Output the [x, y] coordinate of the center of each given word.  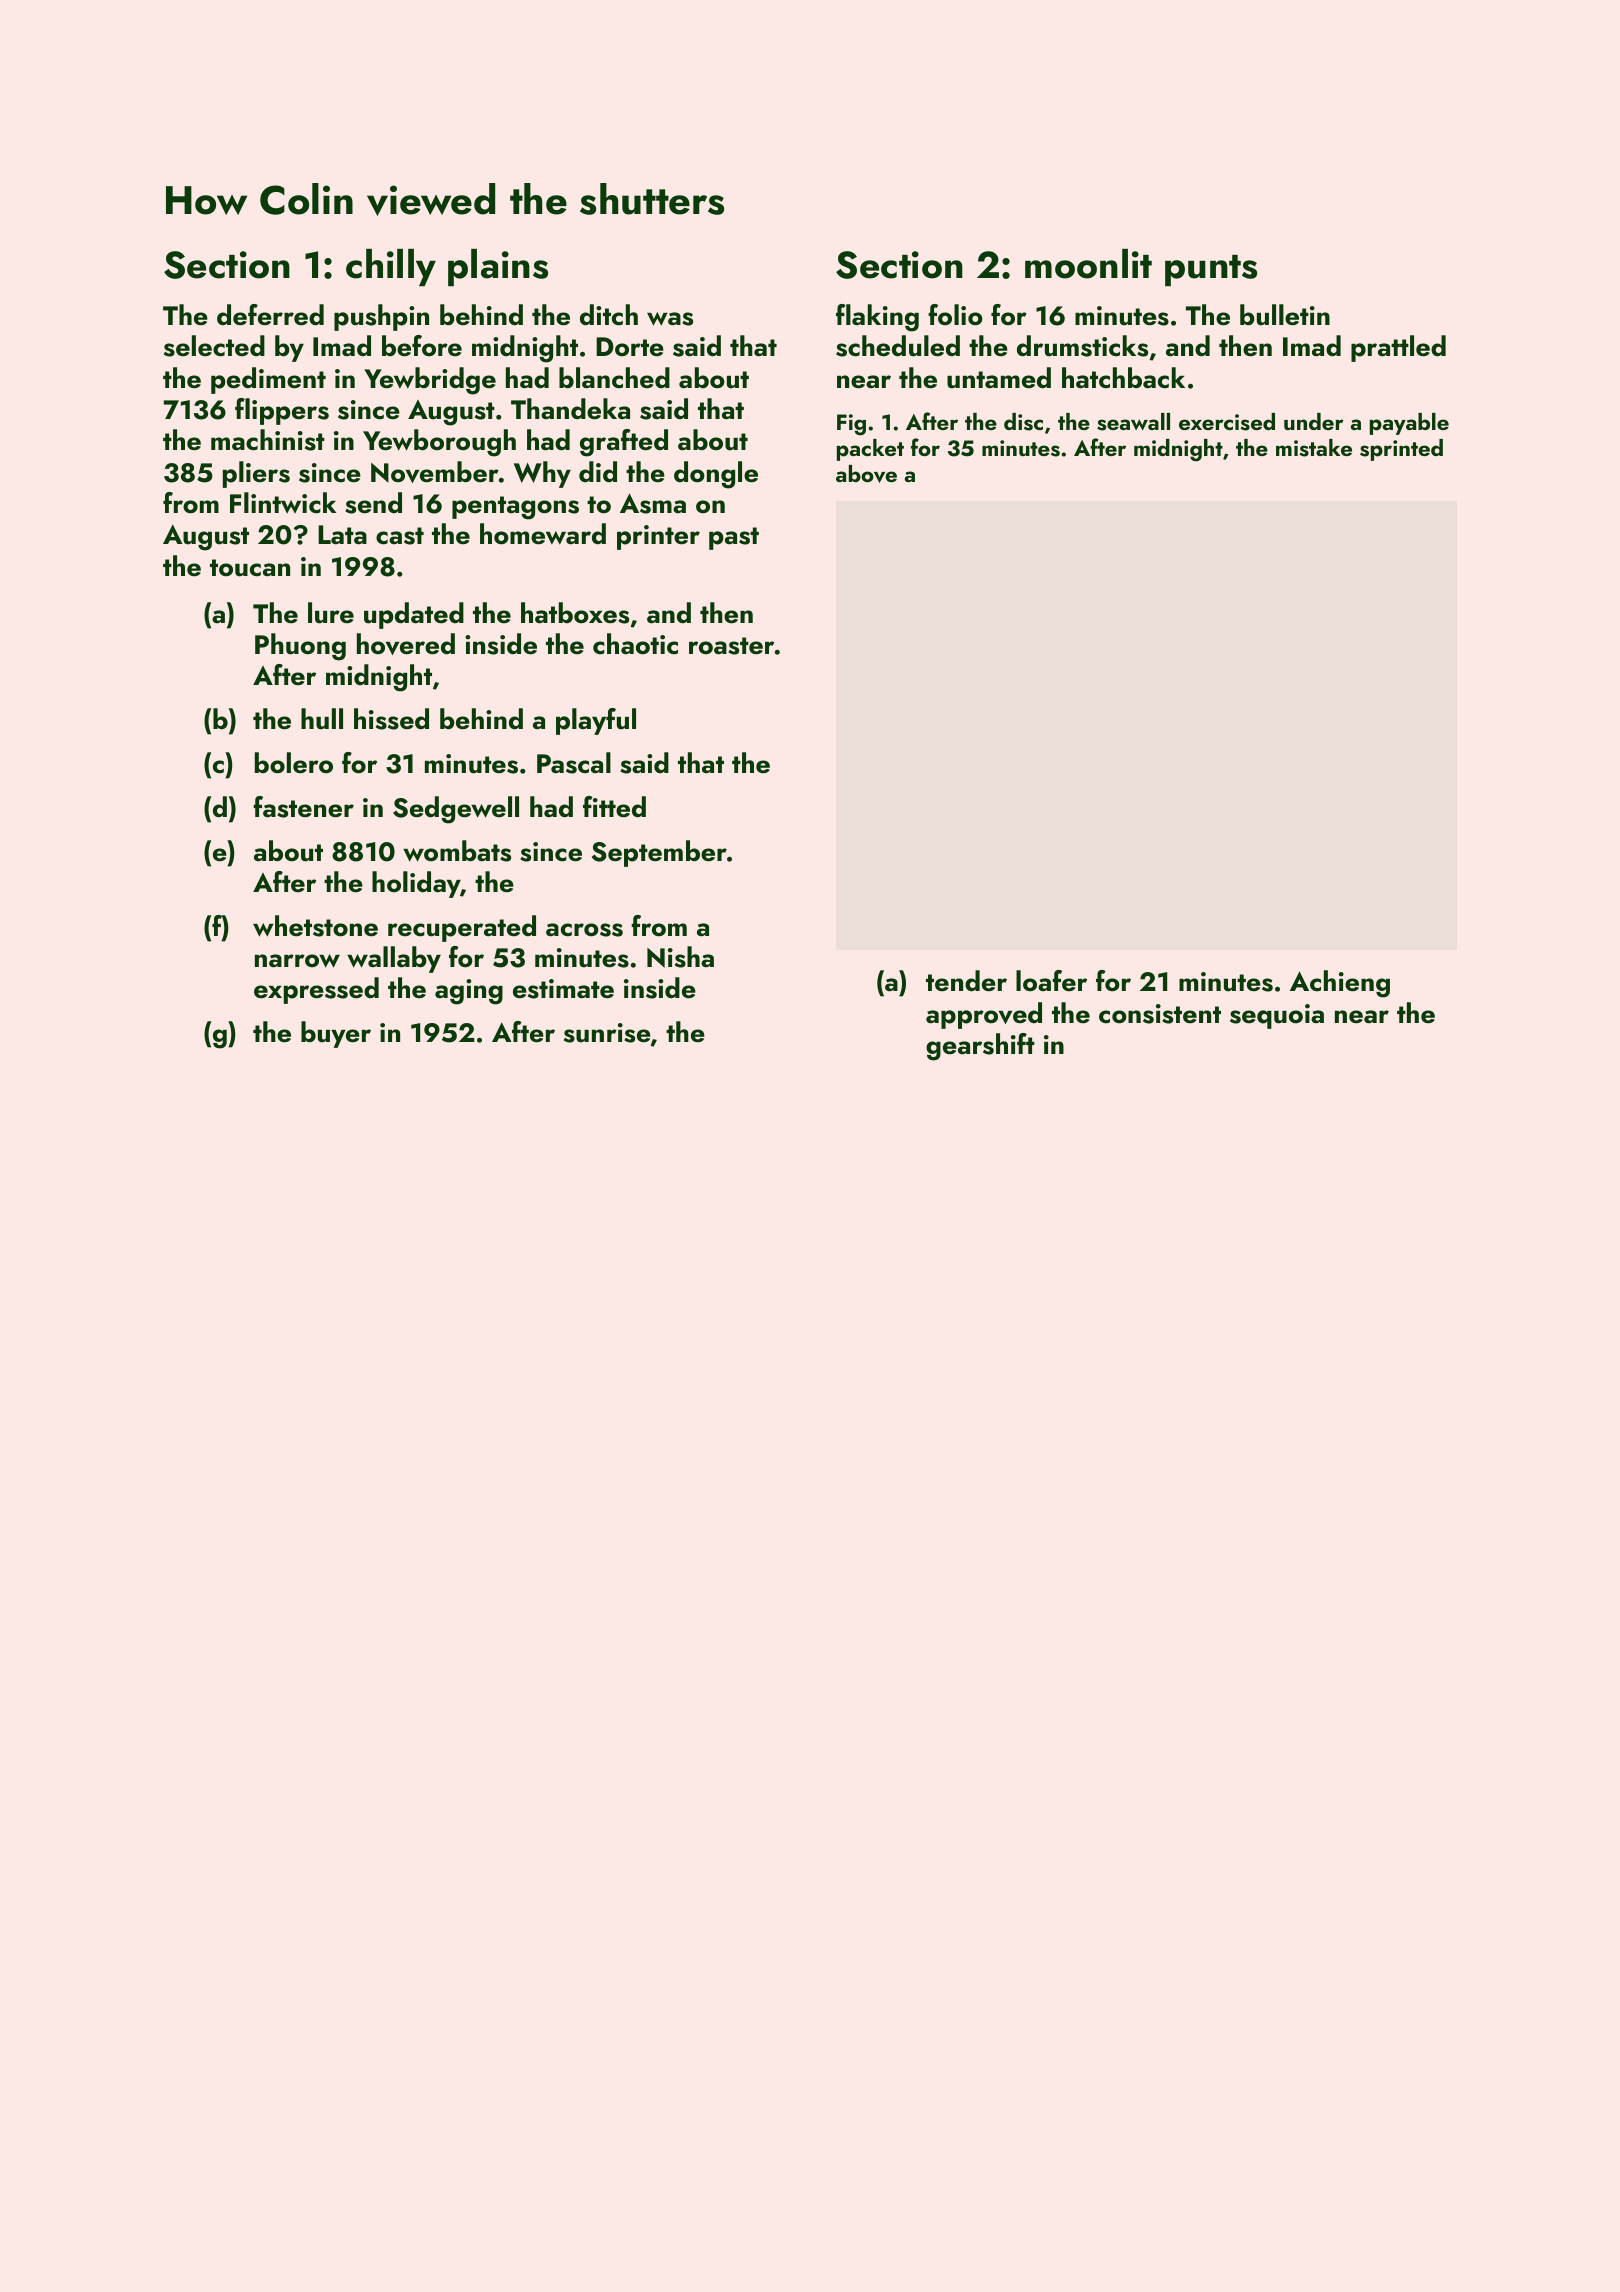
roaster [731, 646]
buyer [336, 1034]
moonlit [1088, 264]
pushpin [381, 317]
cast [400, 536]
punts [1211, 270]
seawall [1133, 422]
